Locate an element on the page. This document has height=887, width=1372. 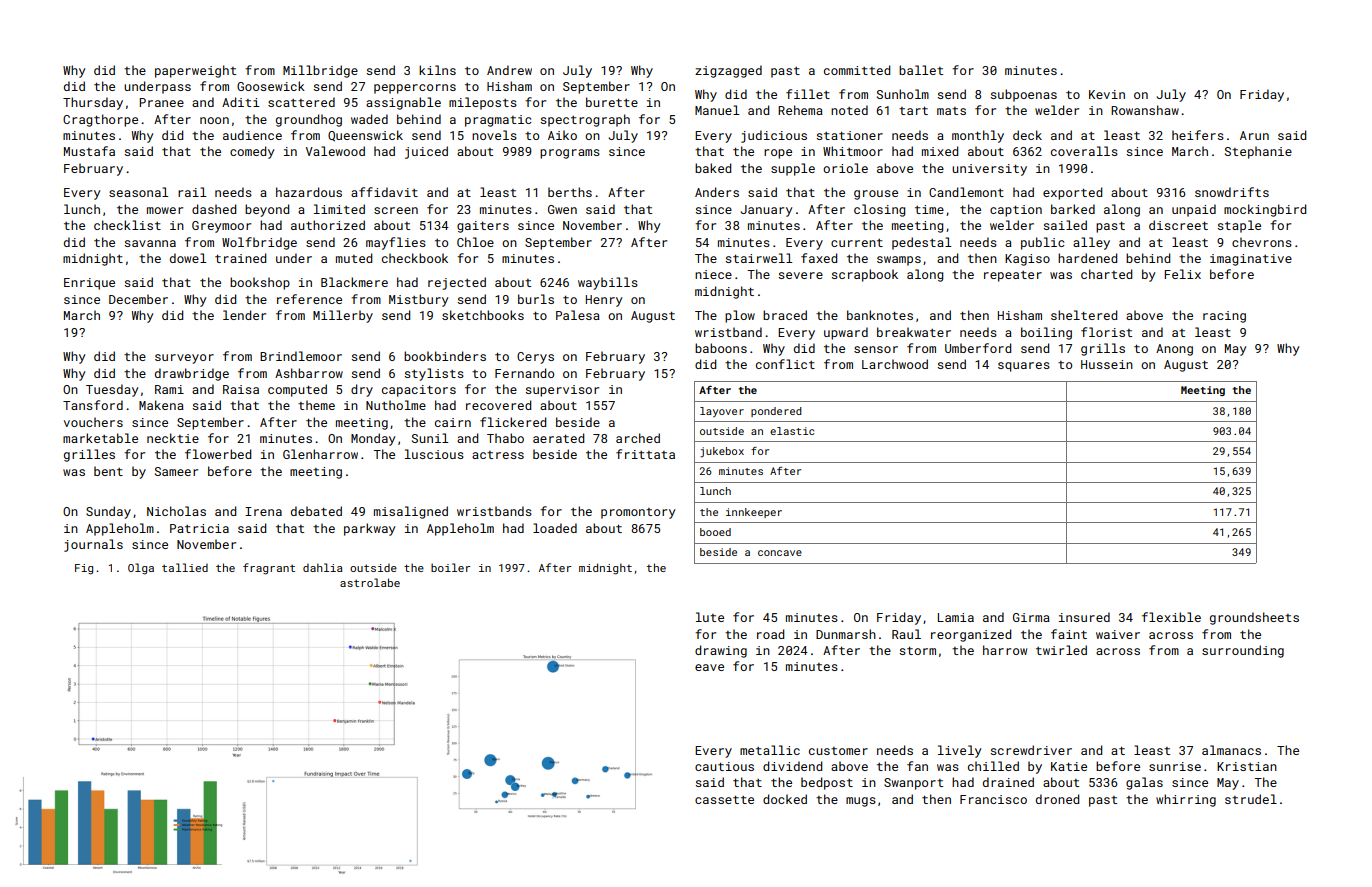
parkway is located at coordinates (369, 529).
